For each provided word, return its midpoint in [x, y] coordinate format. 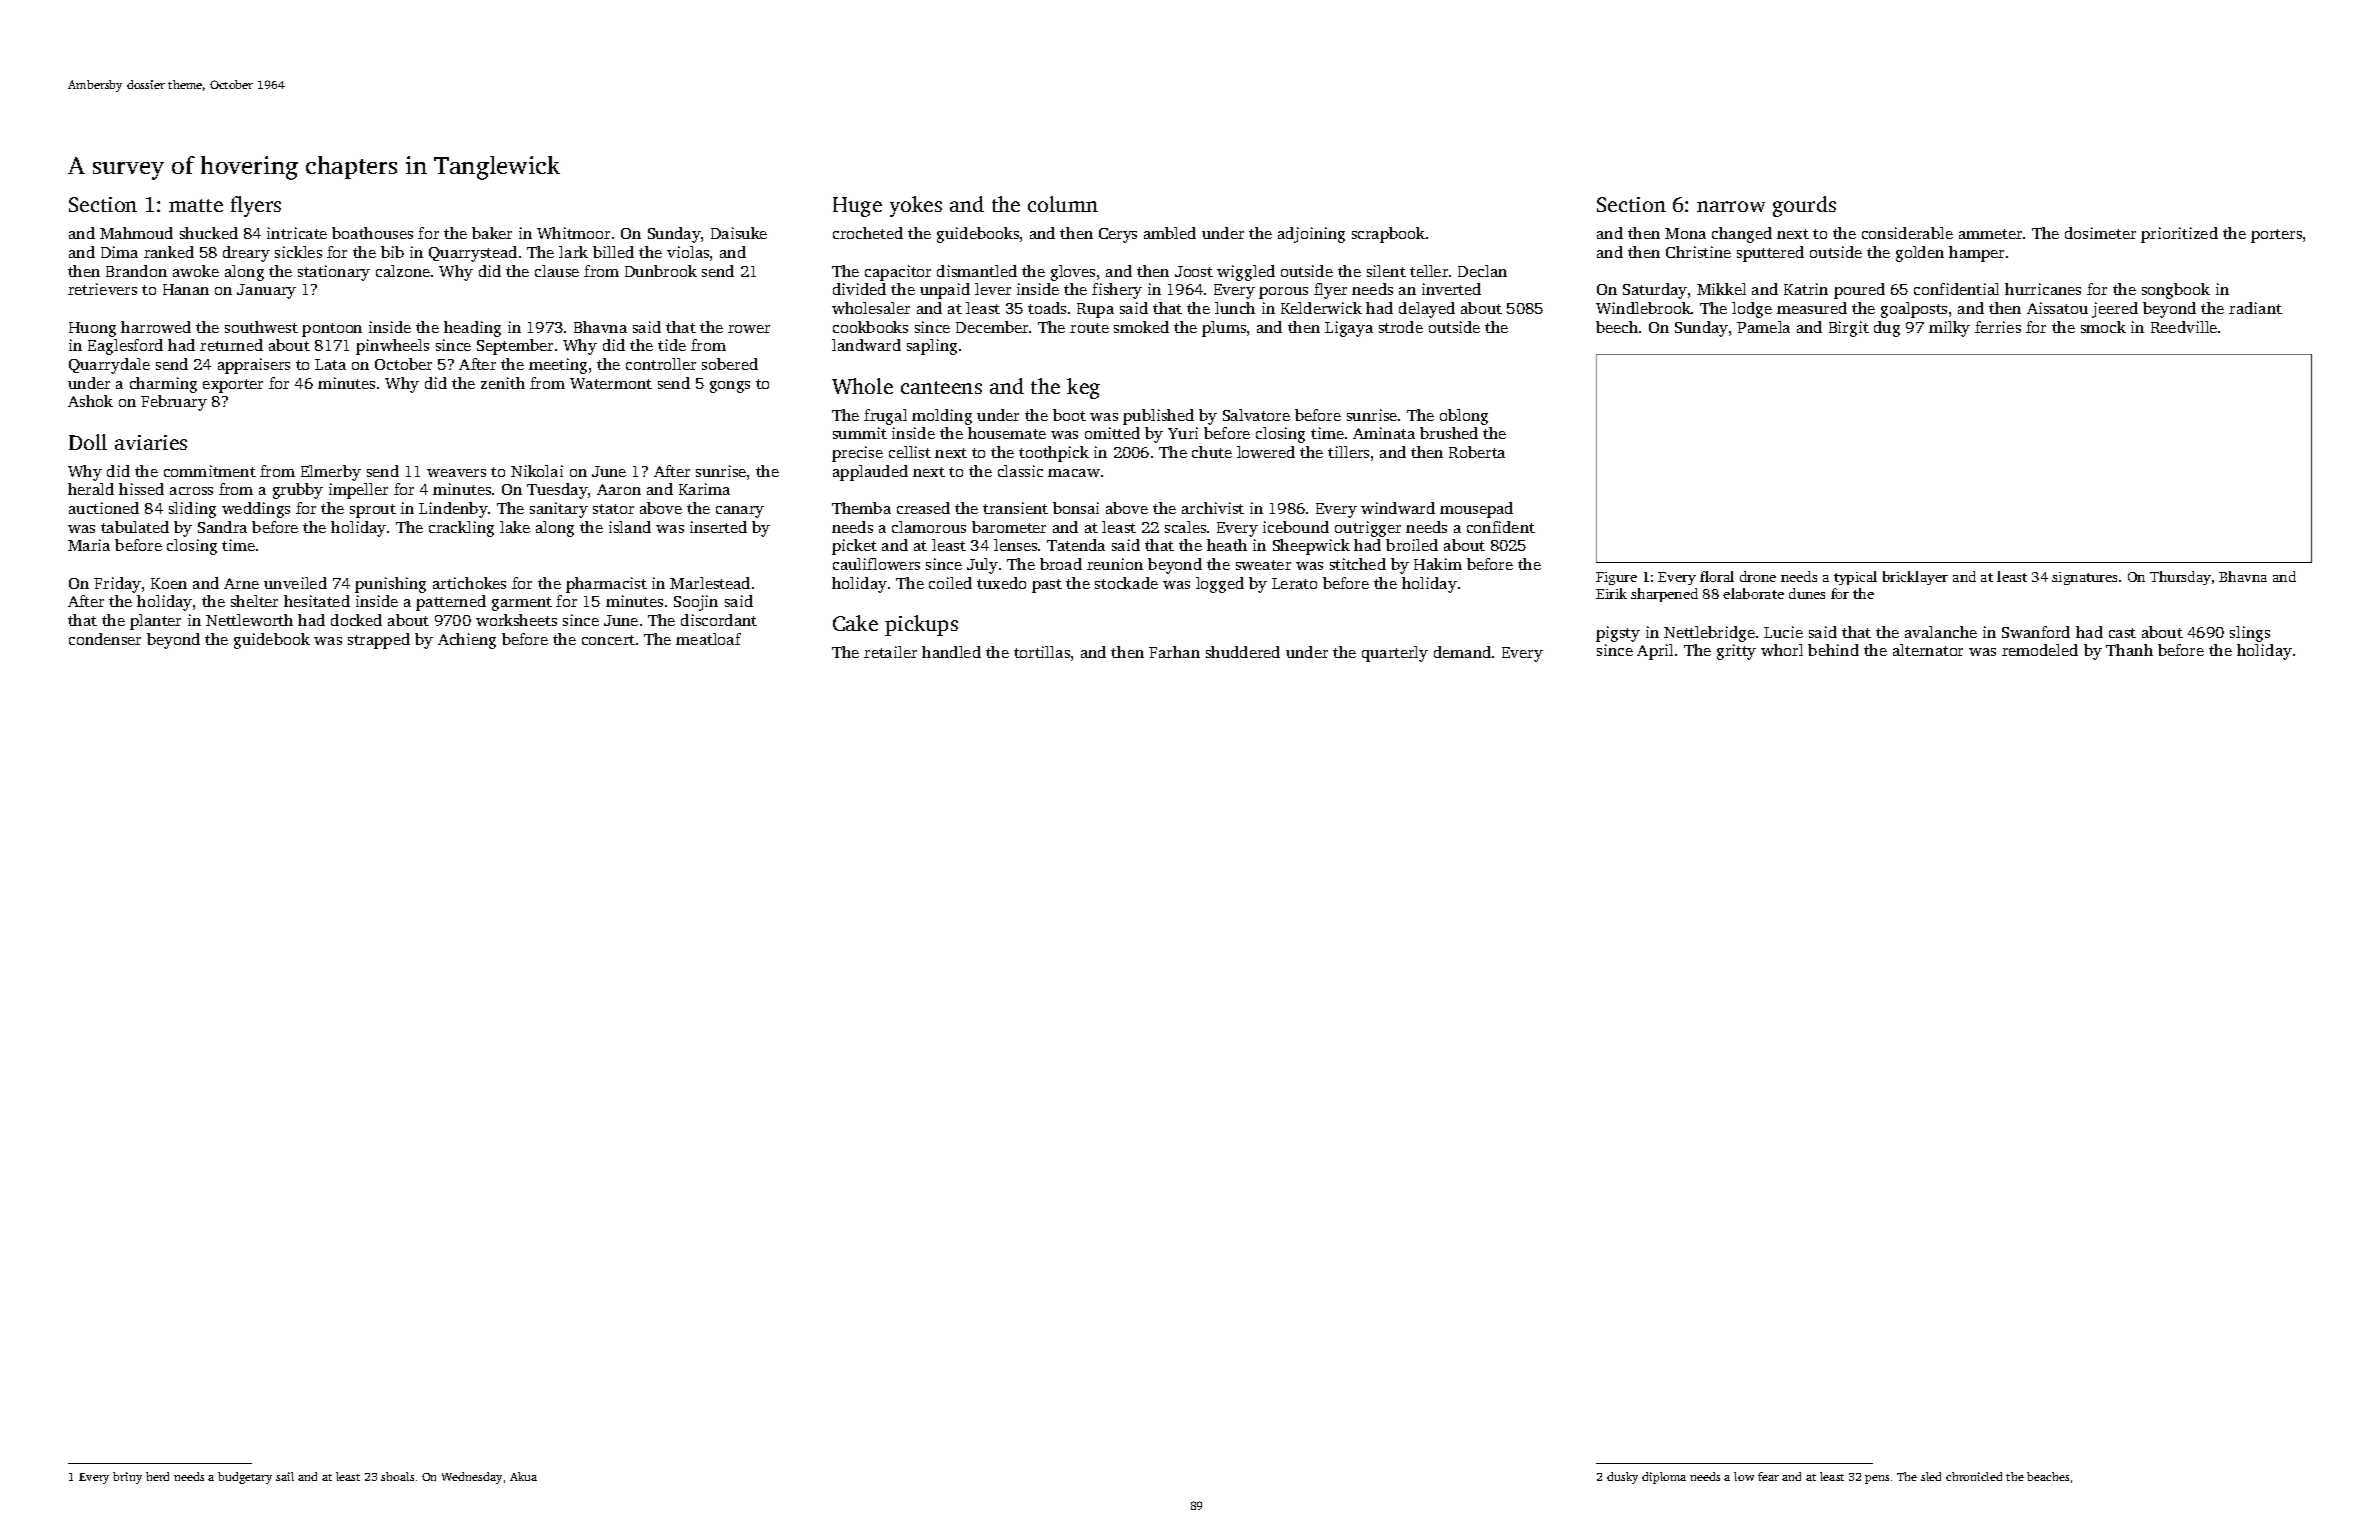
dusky [1622, 1478]
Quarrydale [109, 366]
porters [2276, 236]
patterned [451, 603]
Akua [523, 1476]
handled [951, 652]
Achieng [467, 641]
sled [1931, 1476]
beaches [2048, 1476]
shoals [397, 1476]
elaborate [1753, 593]
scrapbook [1388, 235]
